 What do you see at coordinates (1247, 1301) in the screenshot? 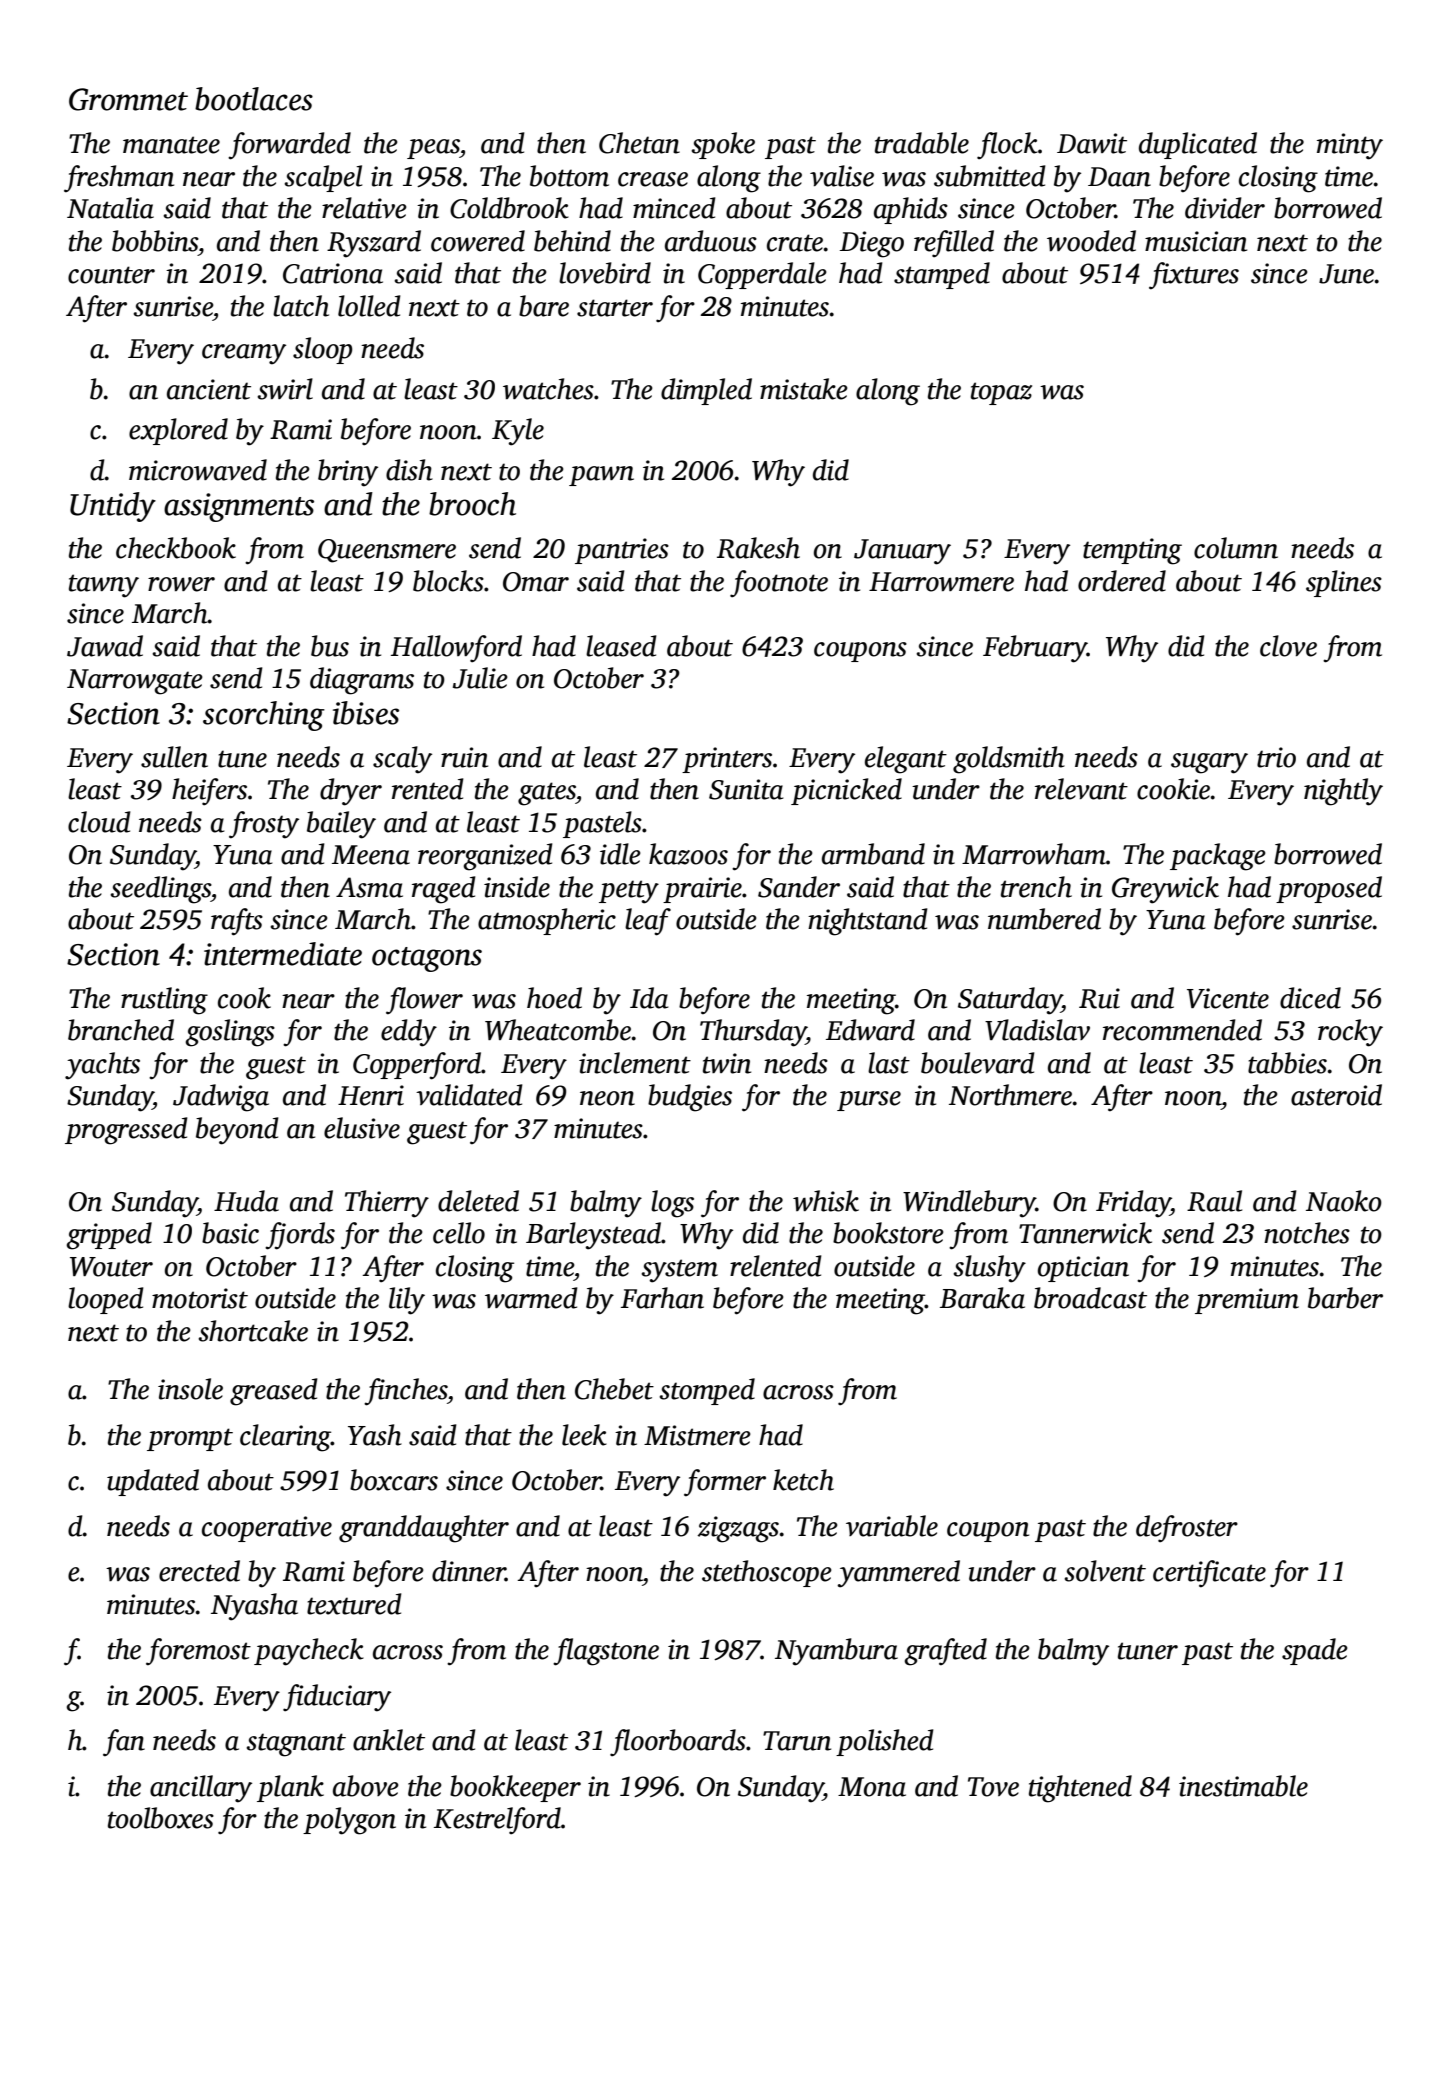
I see `premium` at bounding box center [1247, 1301].
